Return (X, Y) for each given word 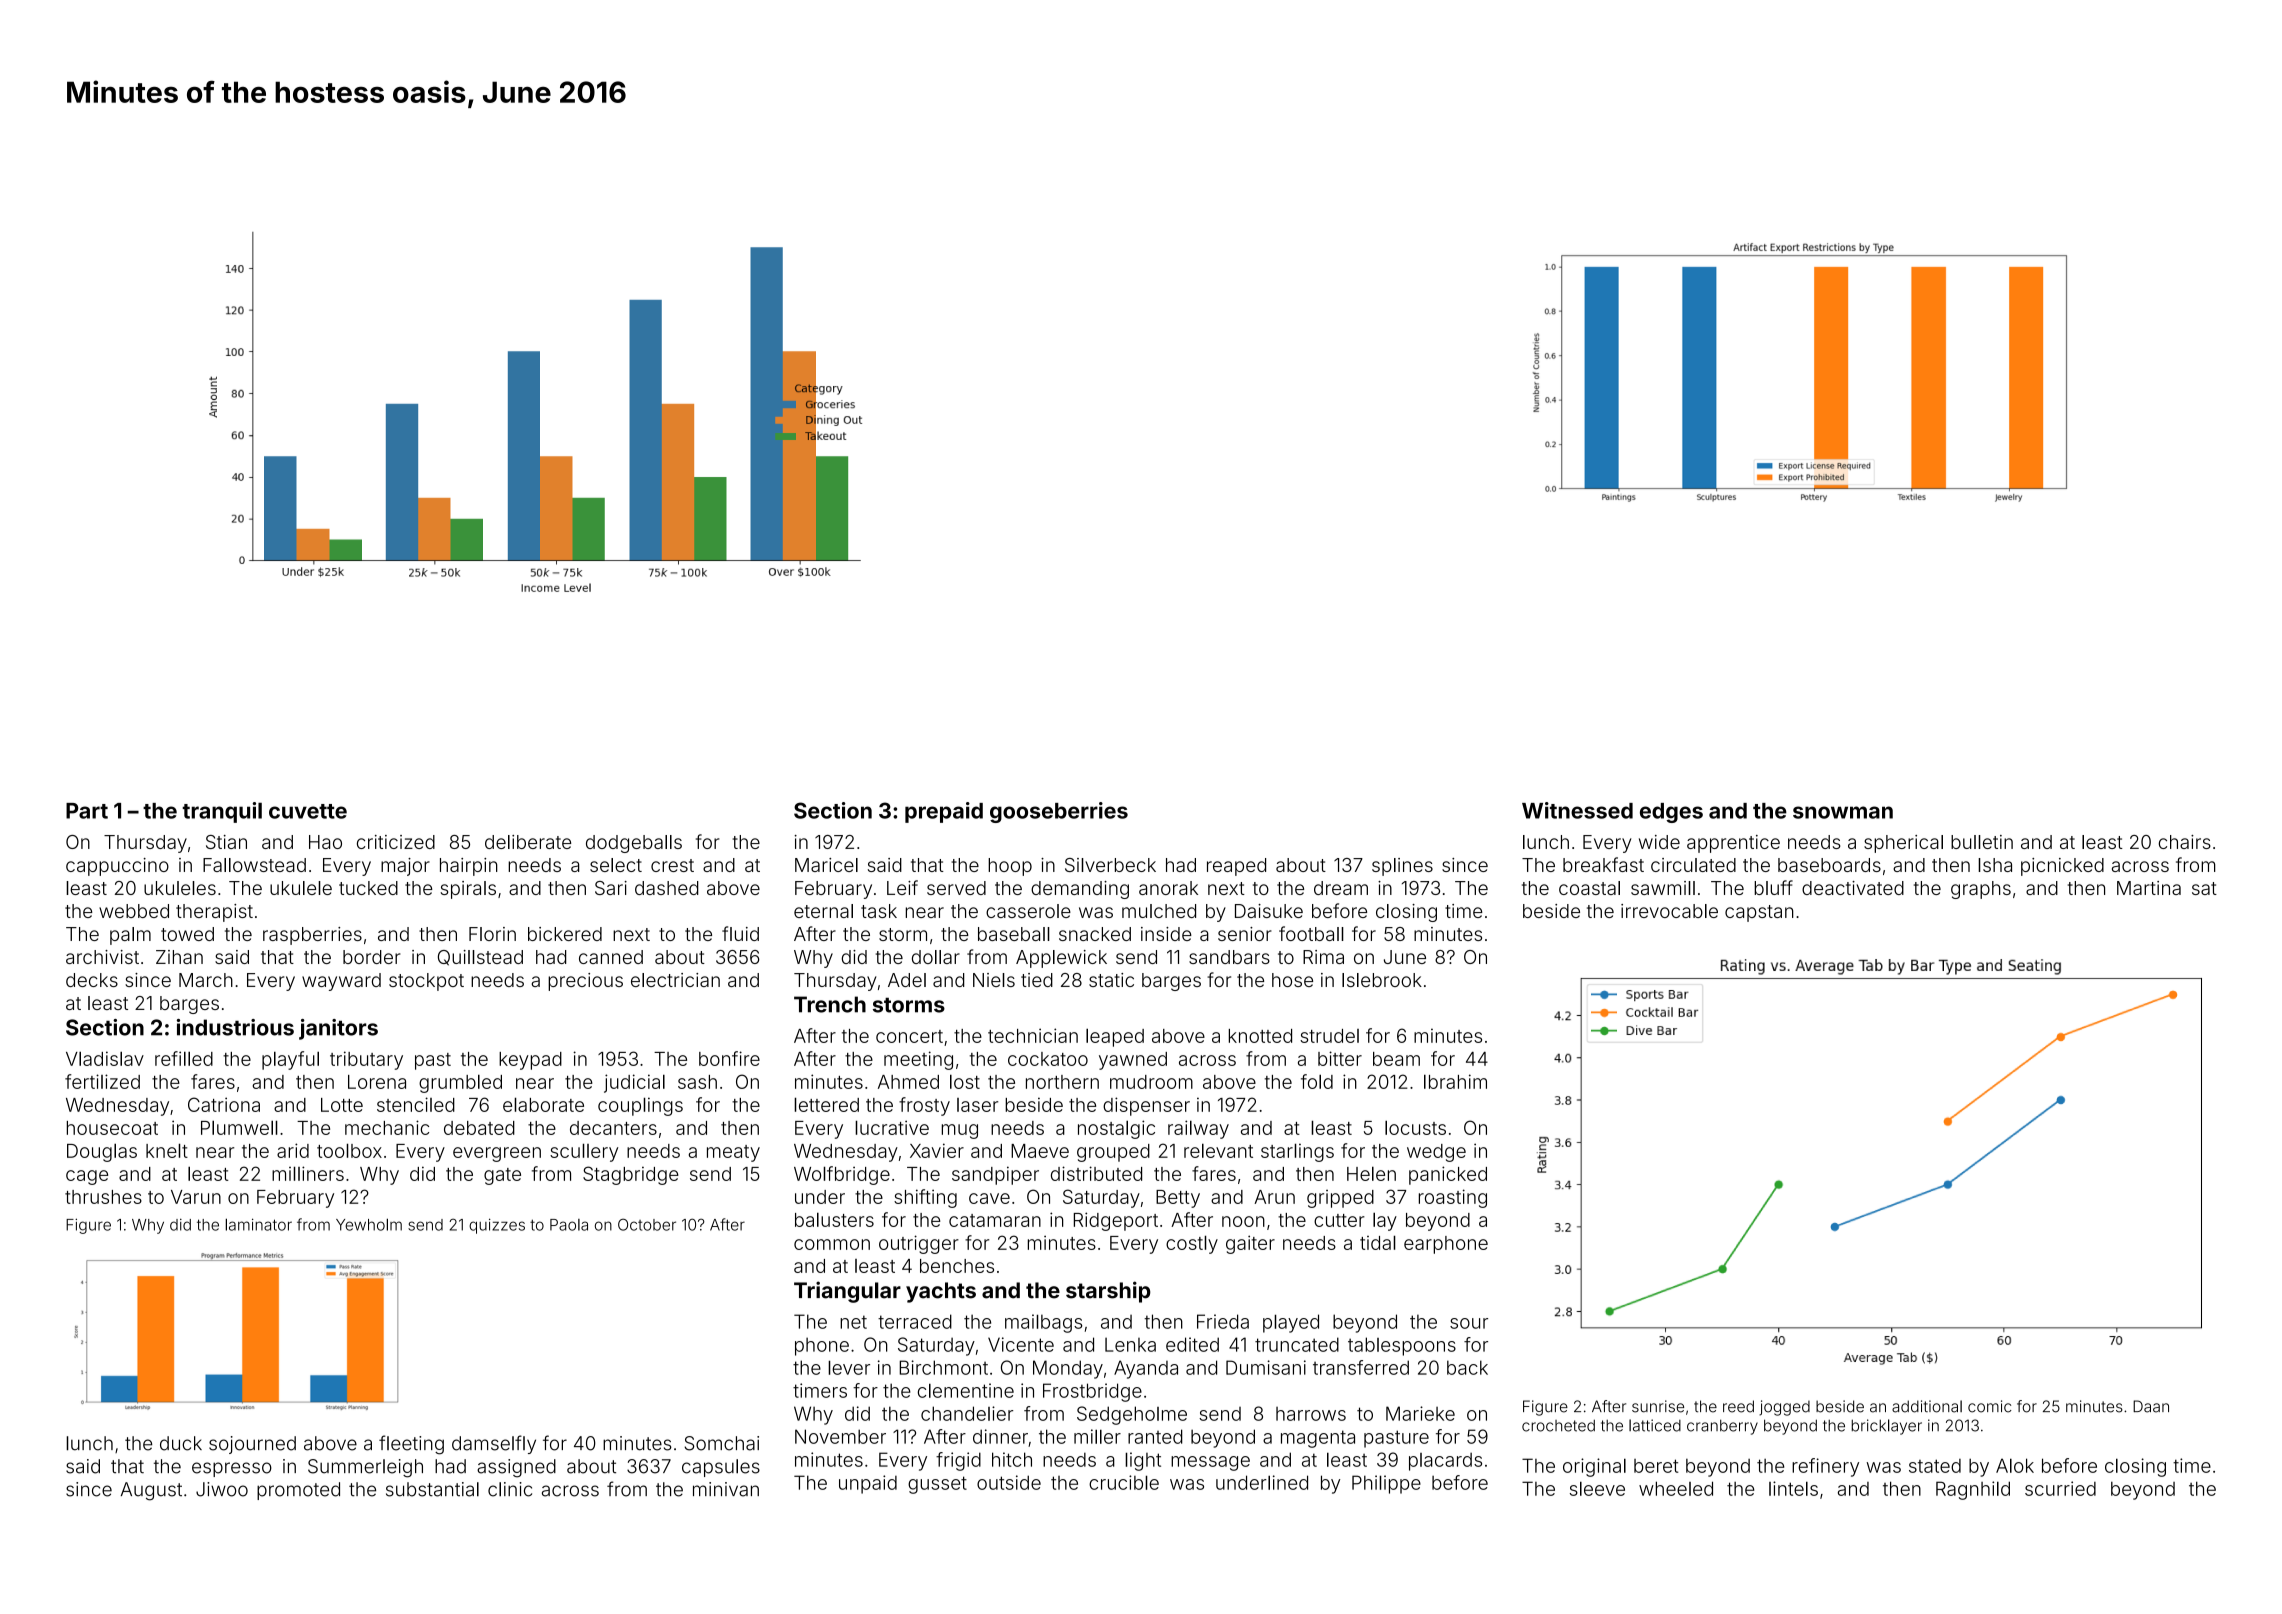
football (1311, 933)
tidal (1378, 1242)
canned (611, 957)
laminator (258, 1224)
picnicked (2062, 867)
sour (1469, 1323)
